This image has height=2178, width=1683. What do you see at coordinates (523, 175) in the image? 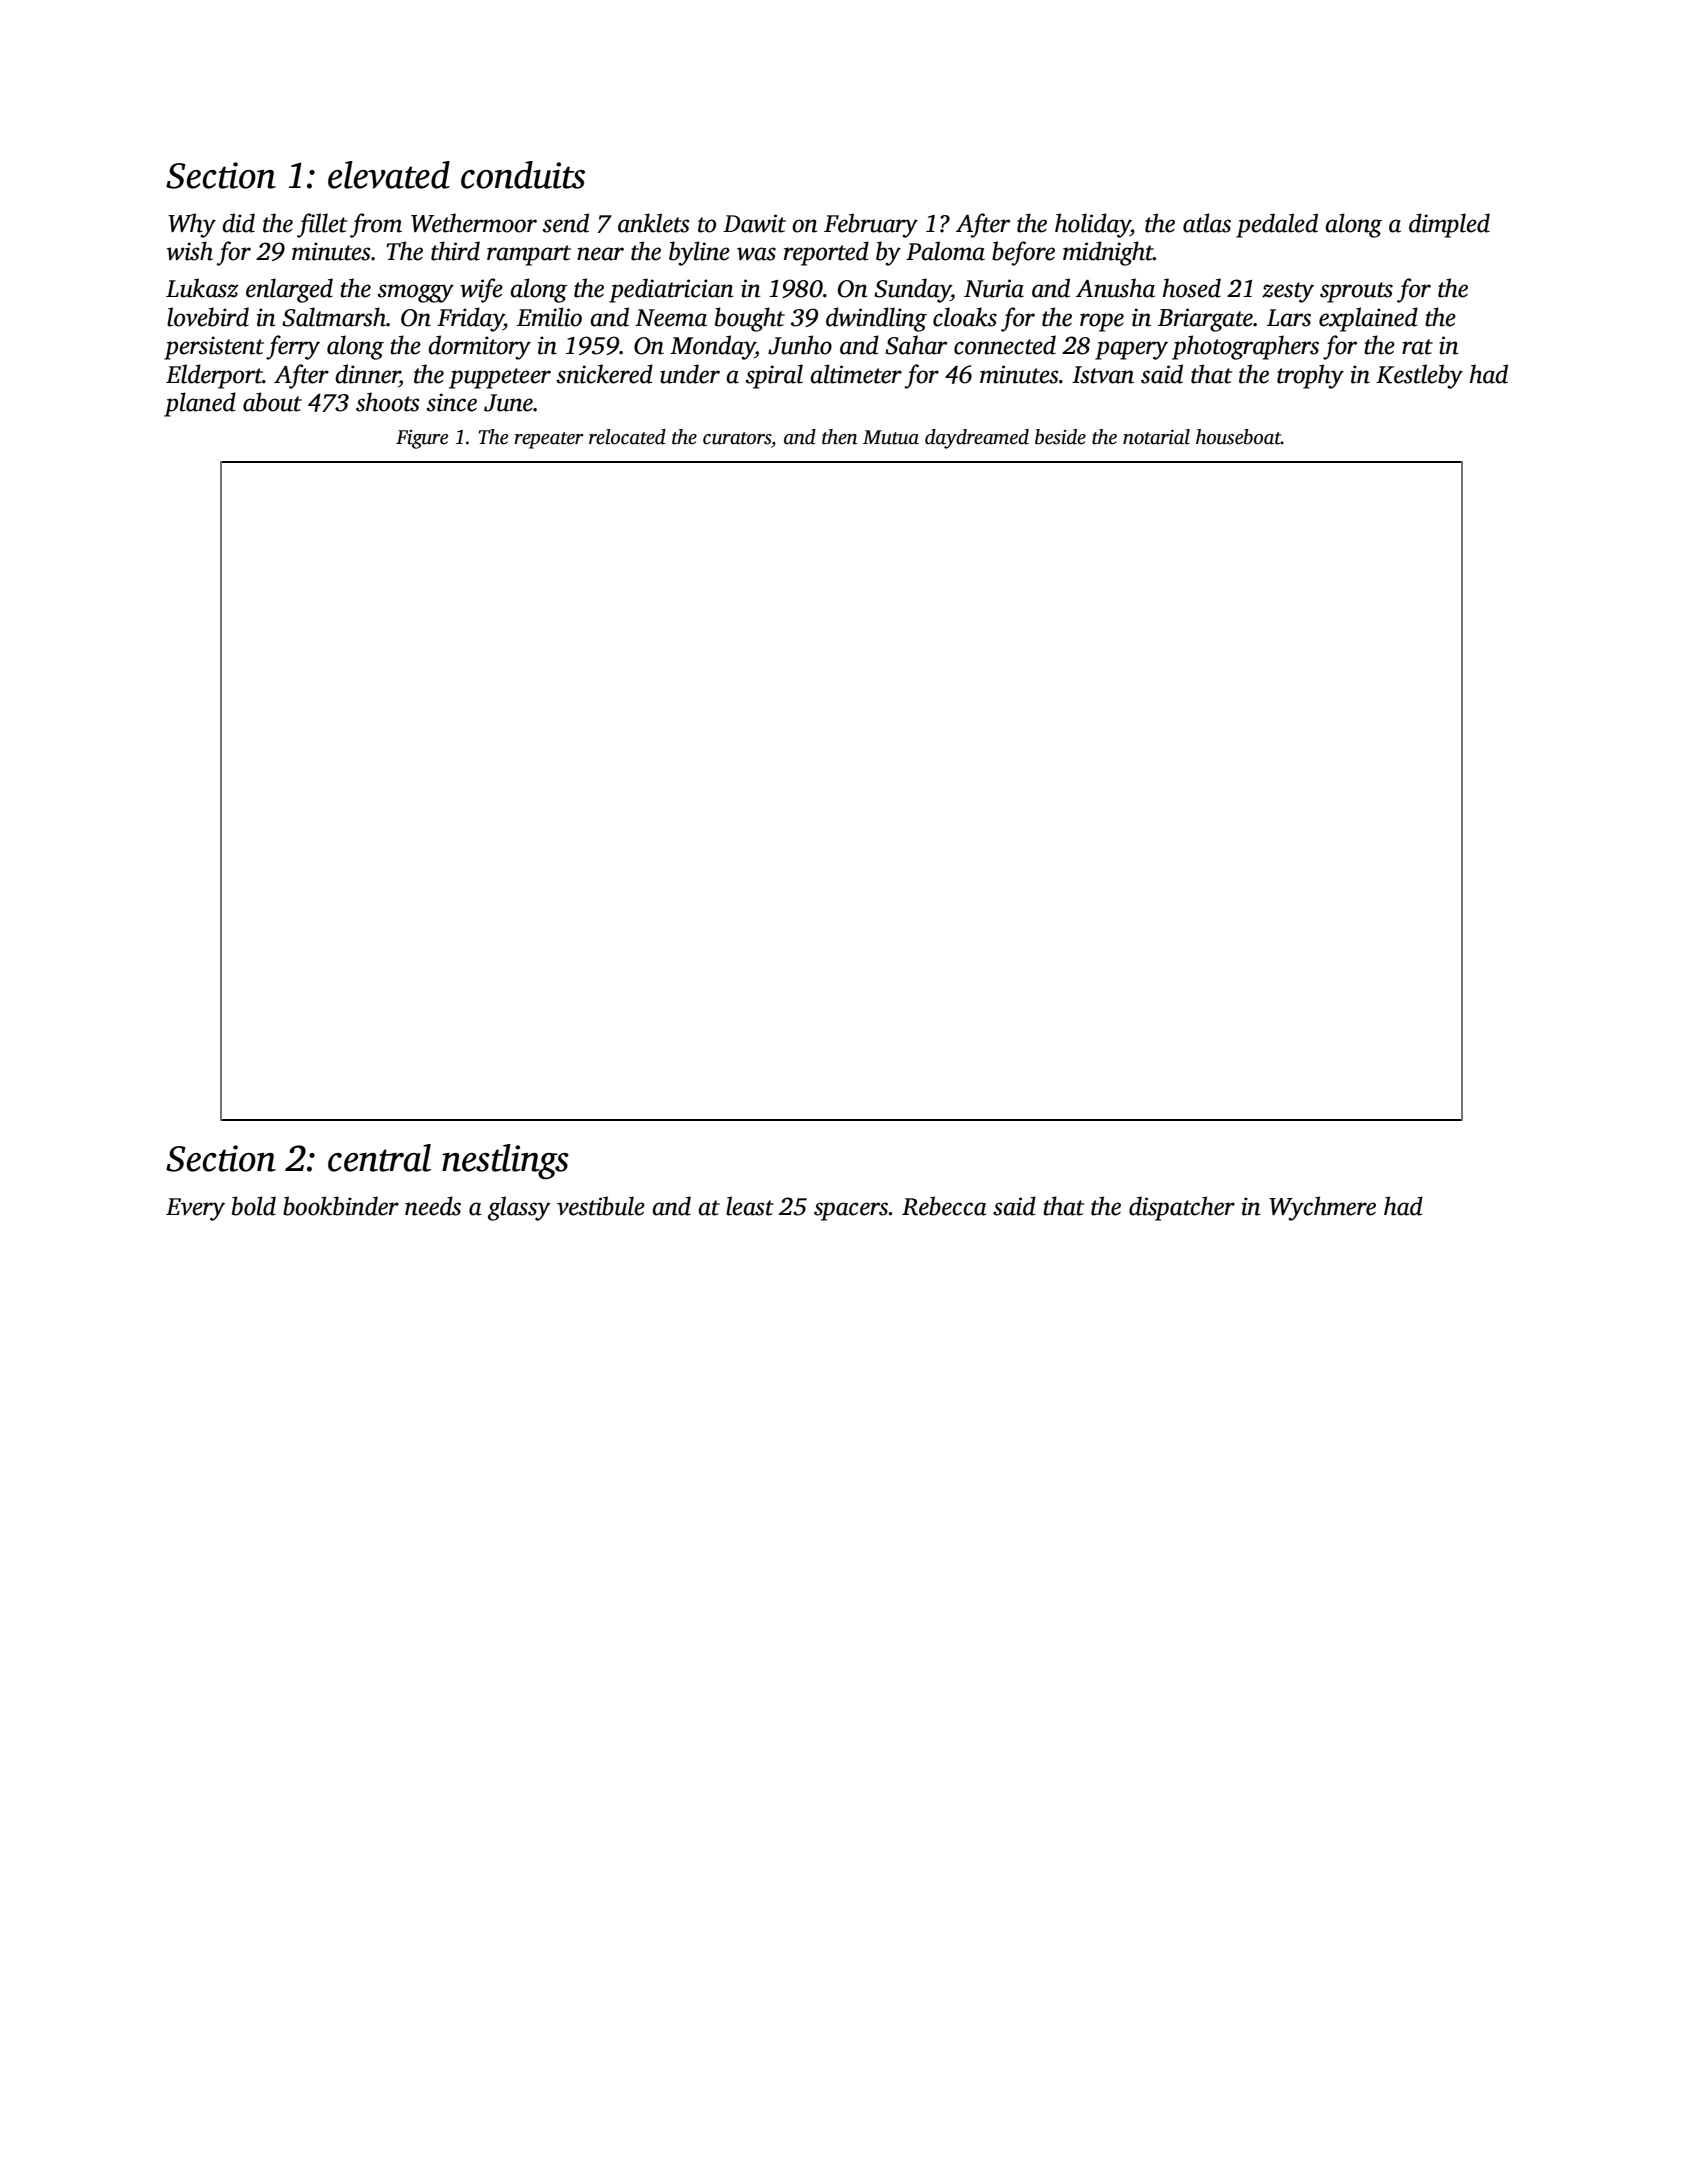
I see `conduits` at bounding box center [523, 175].
